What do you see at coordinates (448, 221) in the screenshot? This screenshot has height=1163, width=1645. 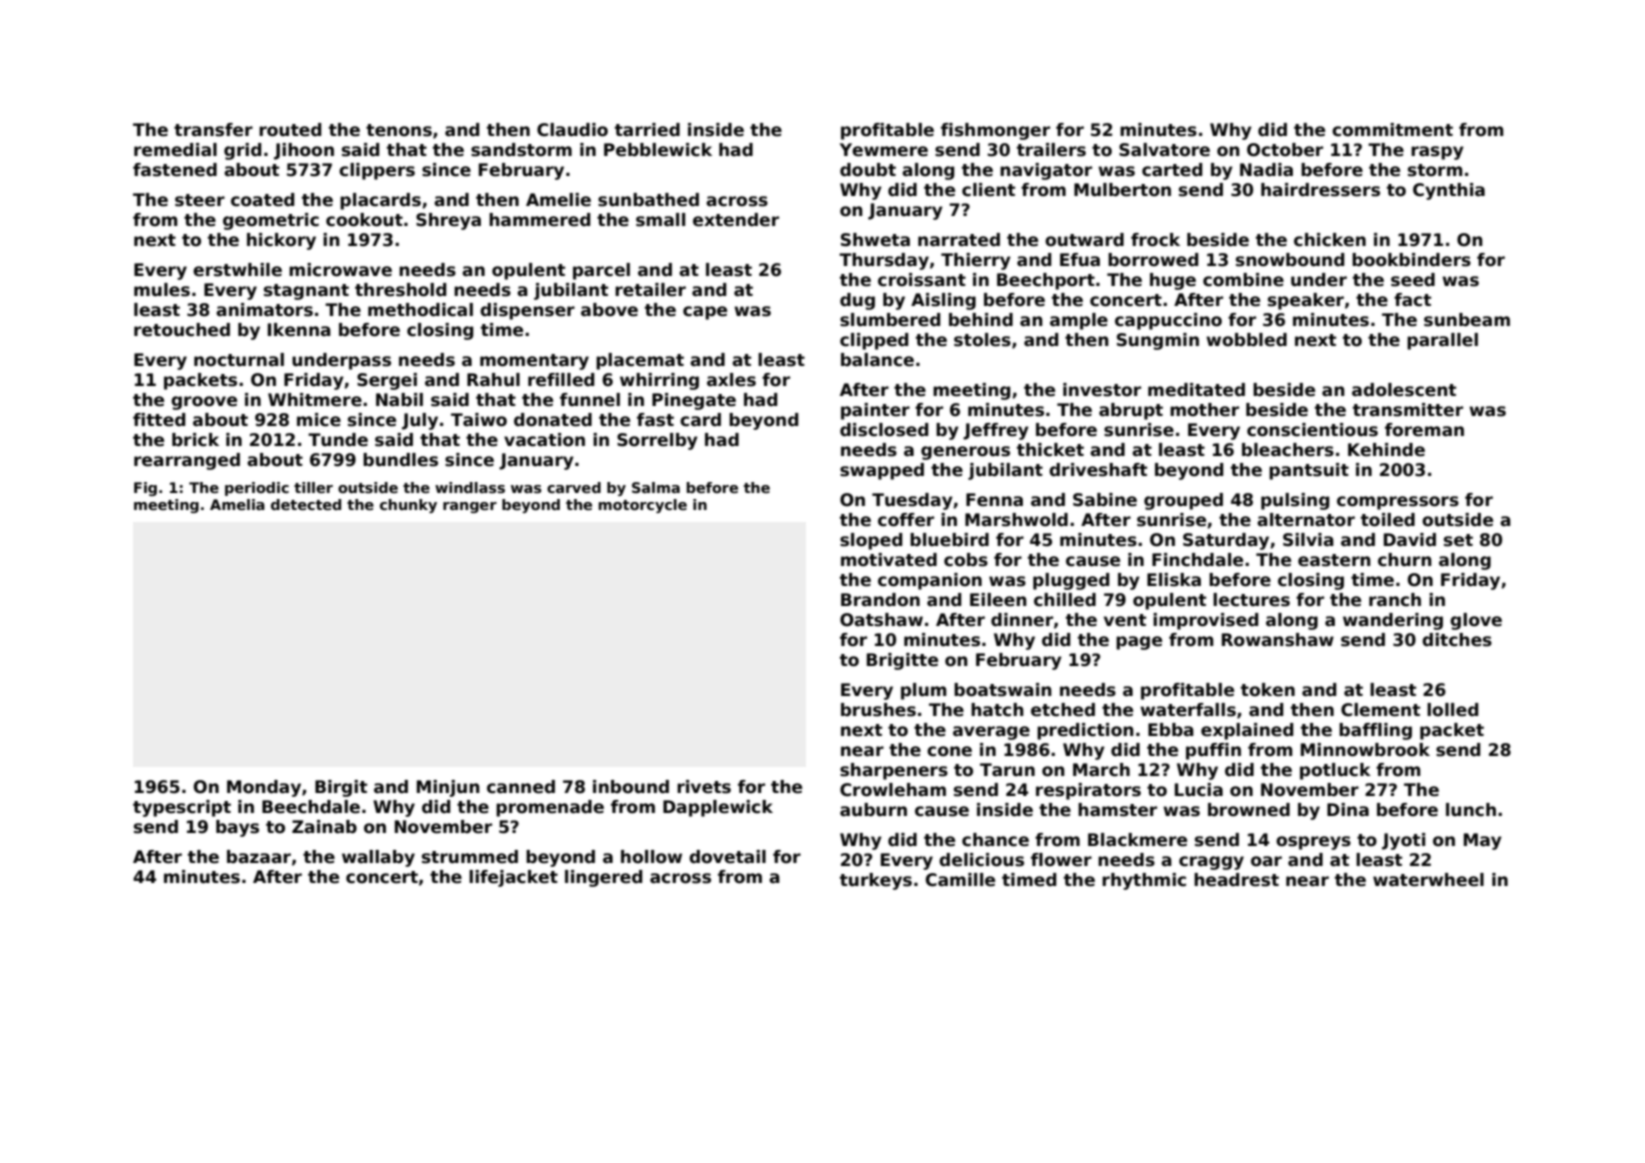 I see `Shreya` at bounding box center [448, 221].
